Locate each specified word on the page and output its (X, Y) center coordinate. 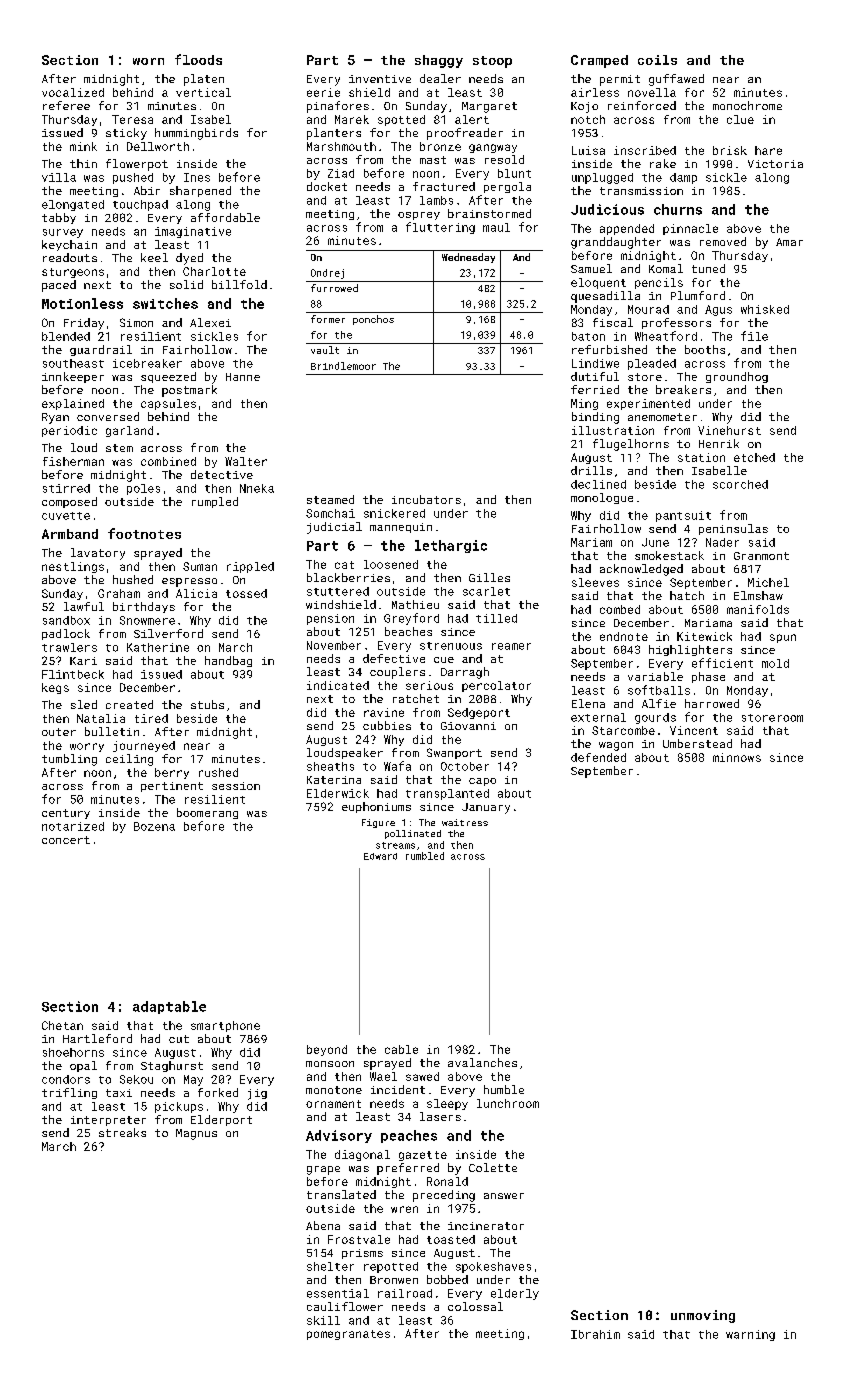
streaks (122, 1132)
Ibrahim (595, 1334)
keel (154, 257)
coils (657, 60)
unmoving (703, 1316)
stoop (492, 62)
